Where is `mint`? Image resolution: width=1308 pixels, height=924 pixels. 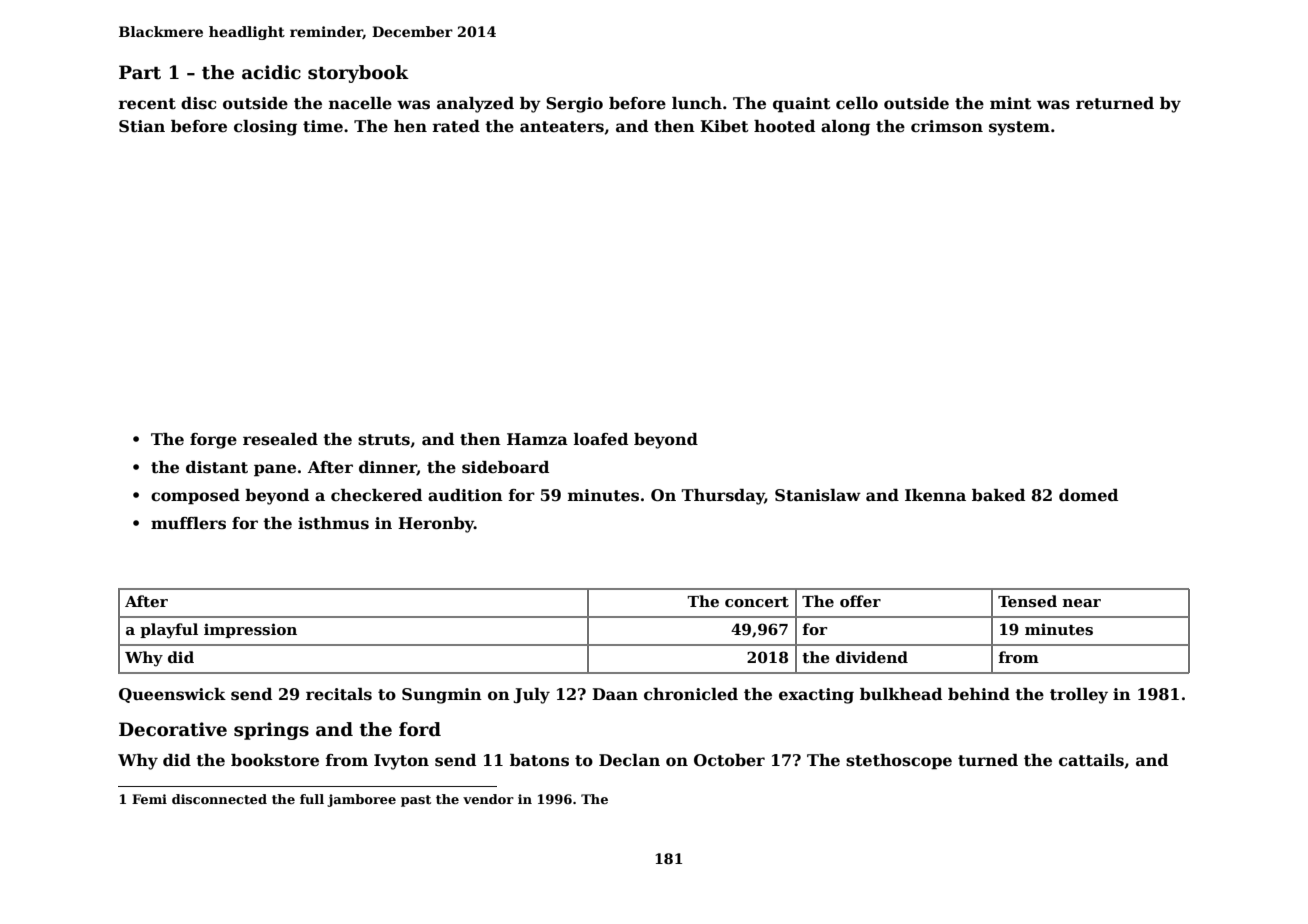
mint is located at coordinates (1011, 103).
